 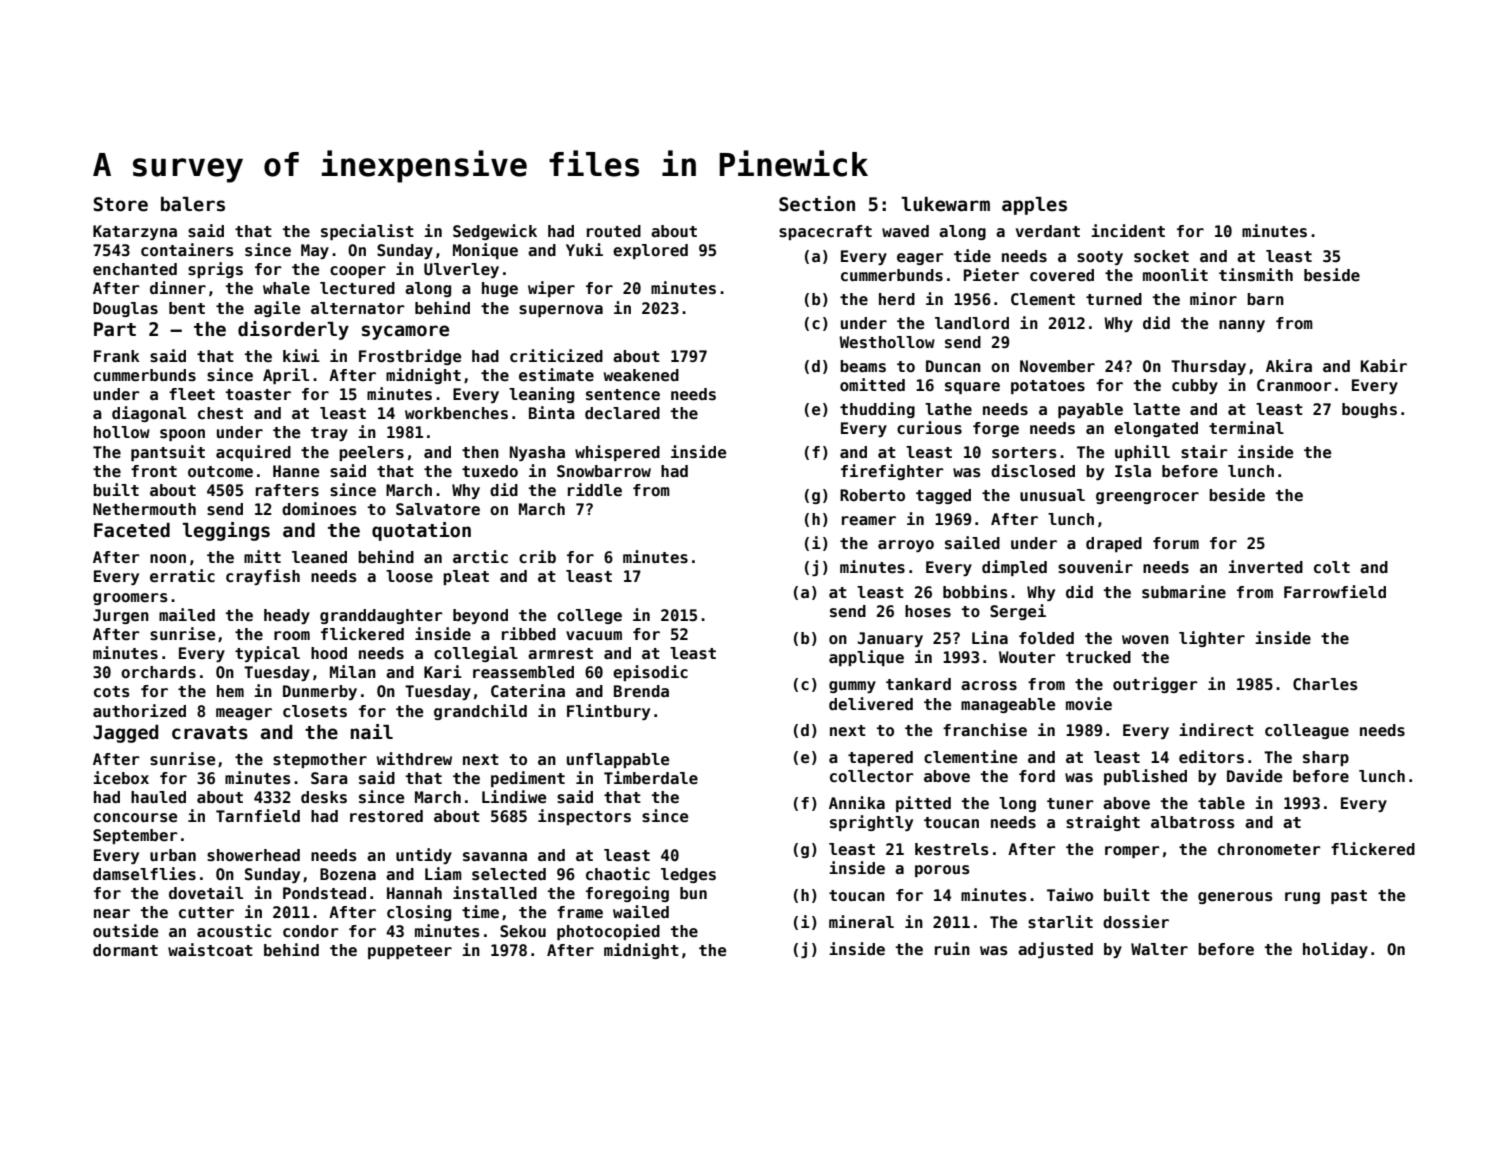 What do you see at coordinates (1204, 451) in the image?
I see `stair` at bounding box center [1204, 451].
